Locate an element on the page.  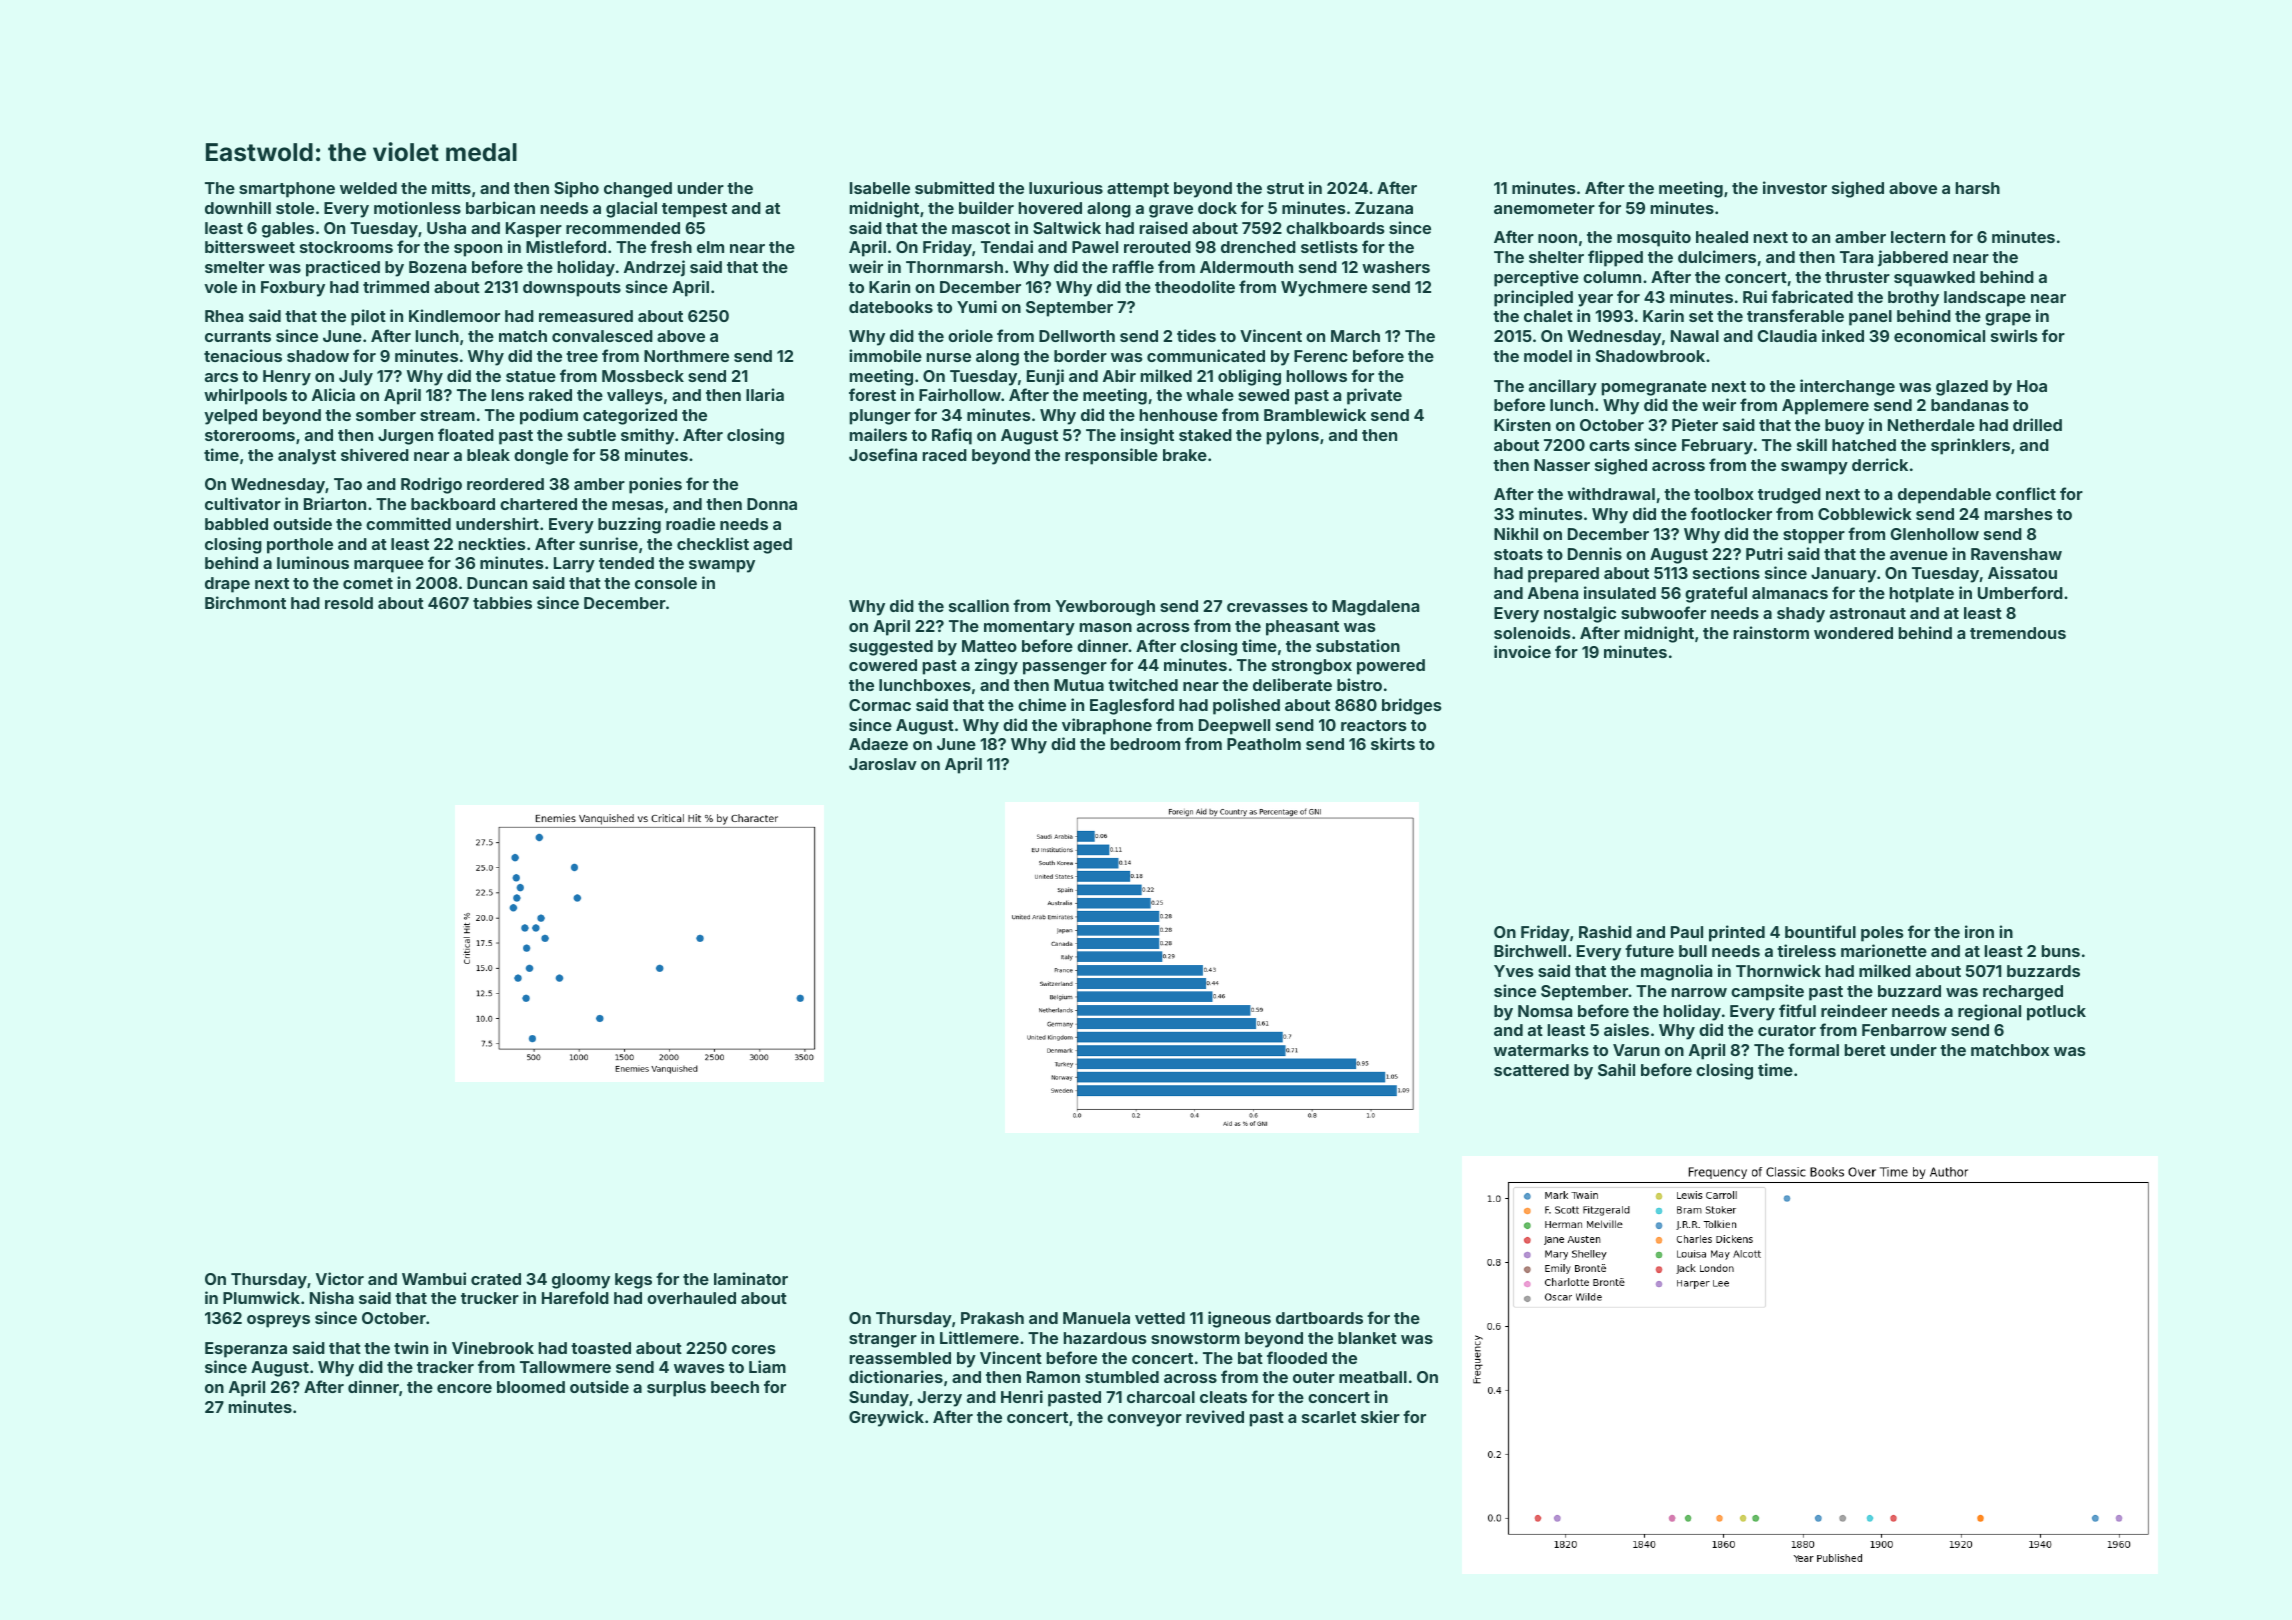
Sahil is located at coordinates (1616, 1069).
